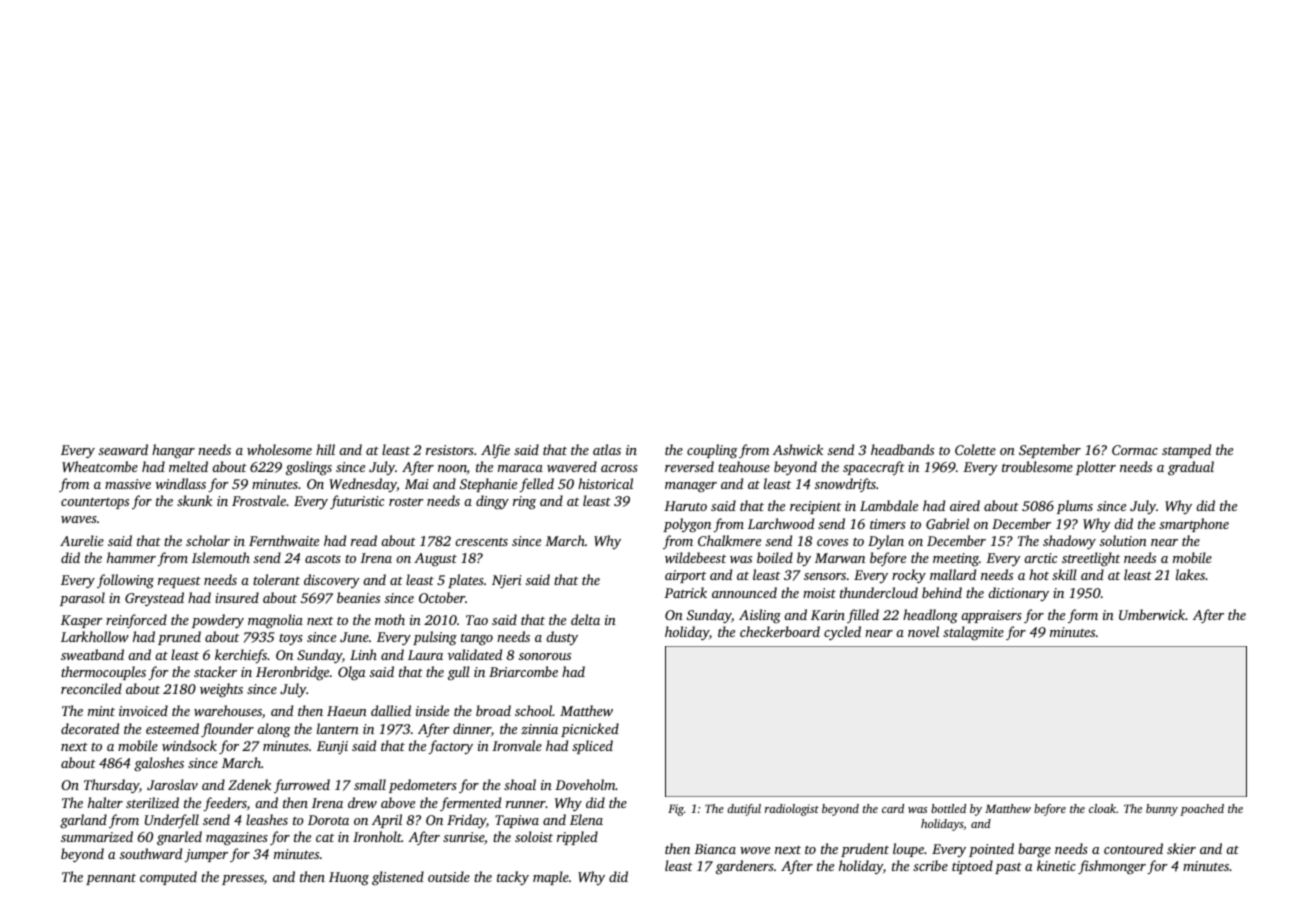 The width and height of the screenshot is (1308, 924). I want to click on hill, so click(325, 449).
